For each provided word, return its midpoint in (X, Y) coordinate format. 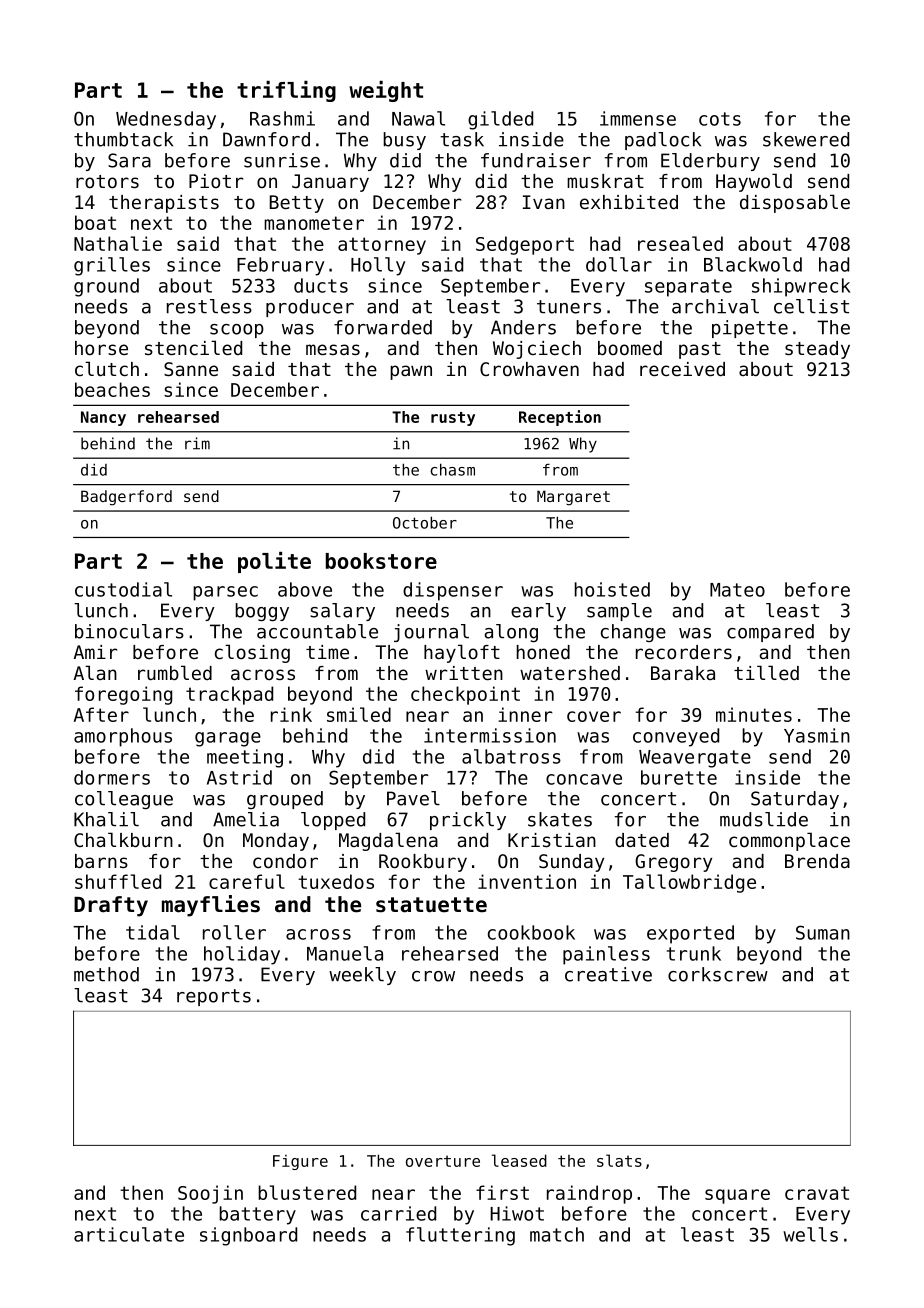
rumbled (175, 672)
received (682, 369)
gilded (500, 120)
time (327, 652)
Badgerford (126, 498)
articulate (129, 1234)
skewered (806, 139)
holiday (242, 955)
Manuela (345, 953)
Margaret (573, 498)
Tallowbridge (689, 883)
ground (106, 287)
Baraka (683, 673)
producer (310, 308)
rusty (453, 419)
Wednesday (166, 120)
